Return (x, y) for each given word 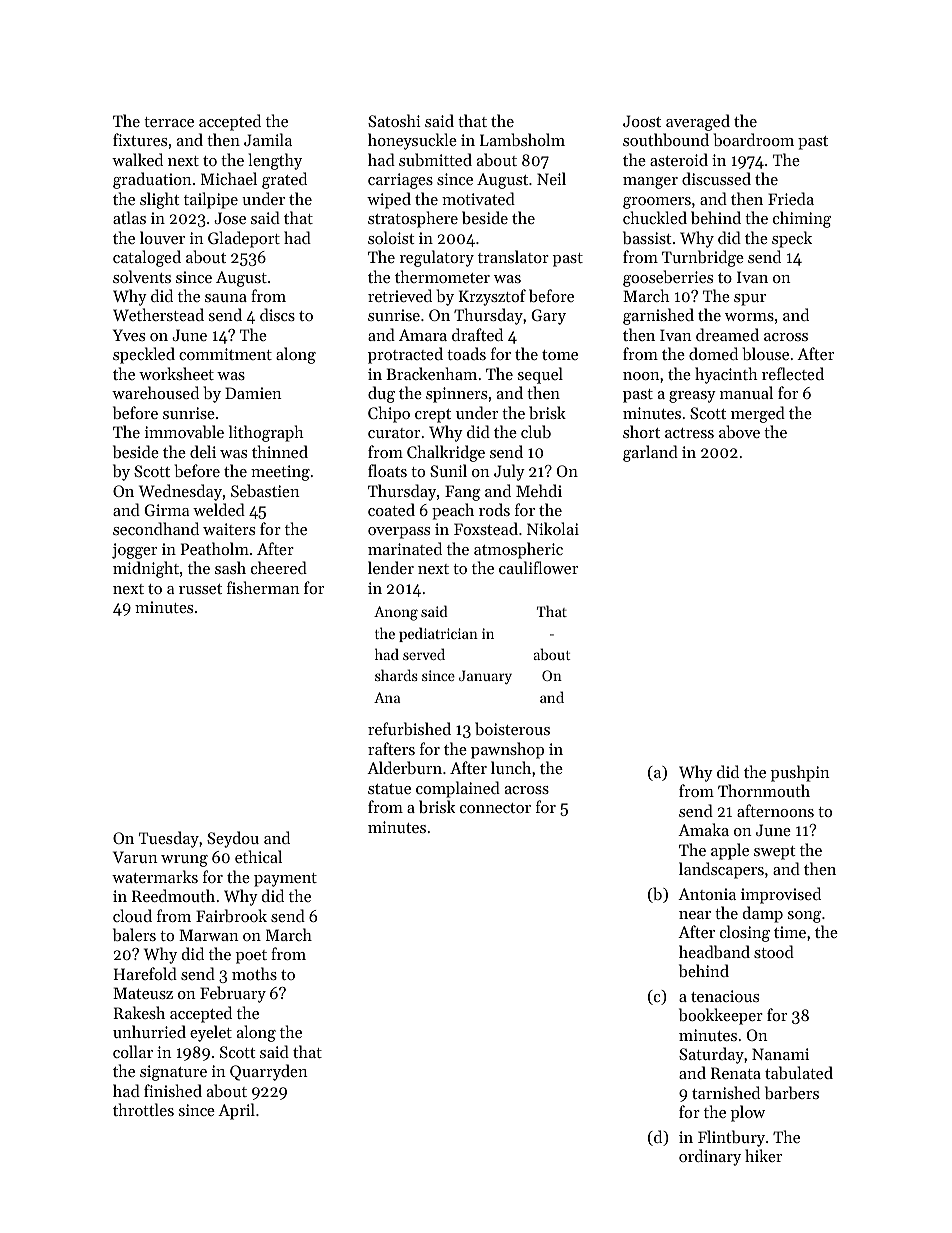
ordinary (710, 1157)
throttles (143, 1109)
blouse (766, 353)
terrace (169, 122)
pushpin (800, 773)
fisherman (263, 587)
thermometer (442, 276)
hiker (763, 1155)
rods (494, 509)
